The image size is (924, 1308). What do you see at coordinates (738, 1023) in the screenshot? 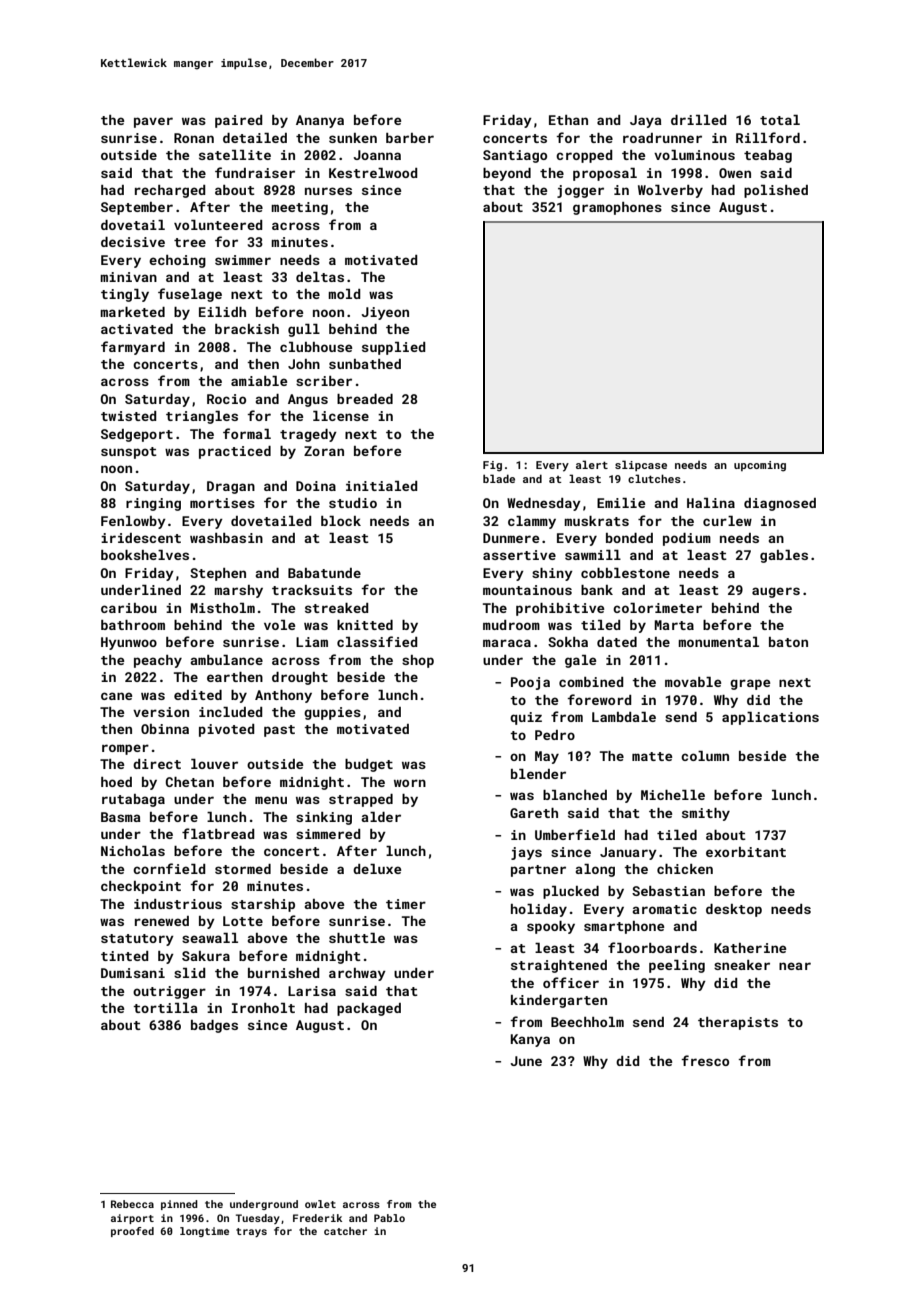
I see `therapists` at bounding box center [738, 1023].
